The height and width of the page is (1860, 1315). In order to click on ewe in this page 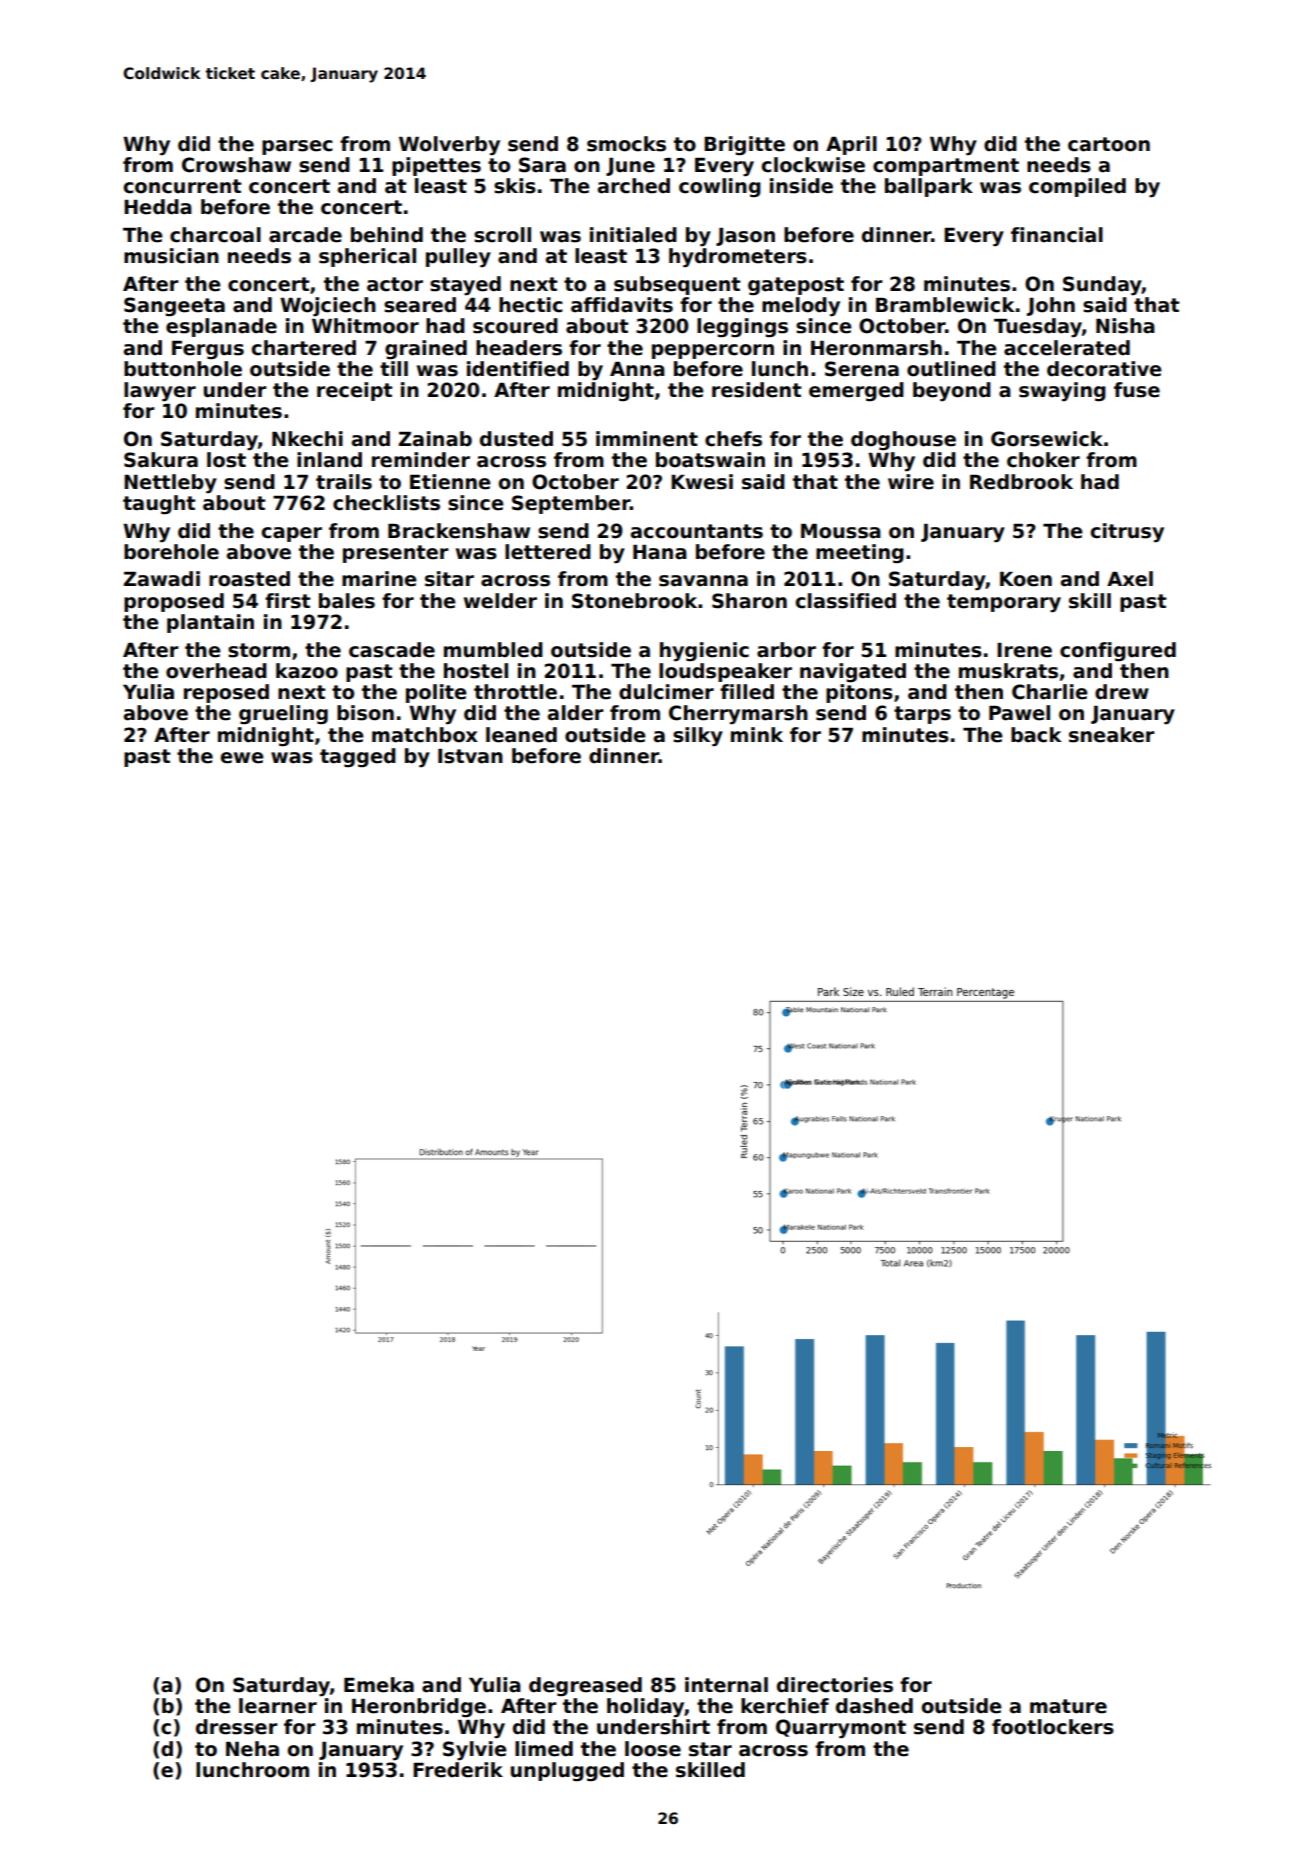, I will do `click(242, 758)`.
